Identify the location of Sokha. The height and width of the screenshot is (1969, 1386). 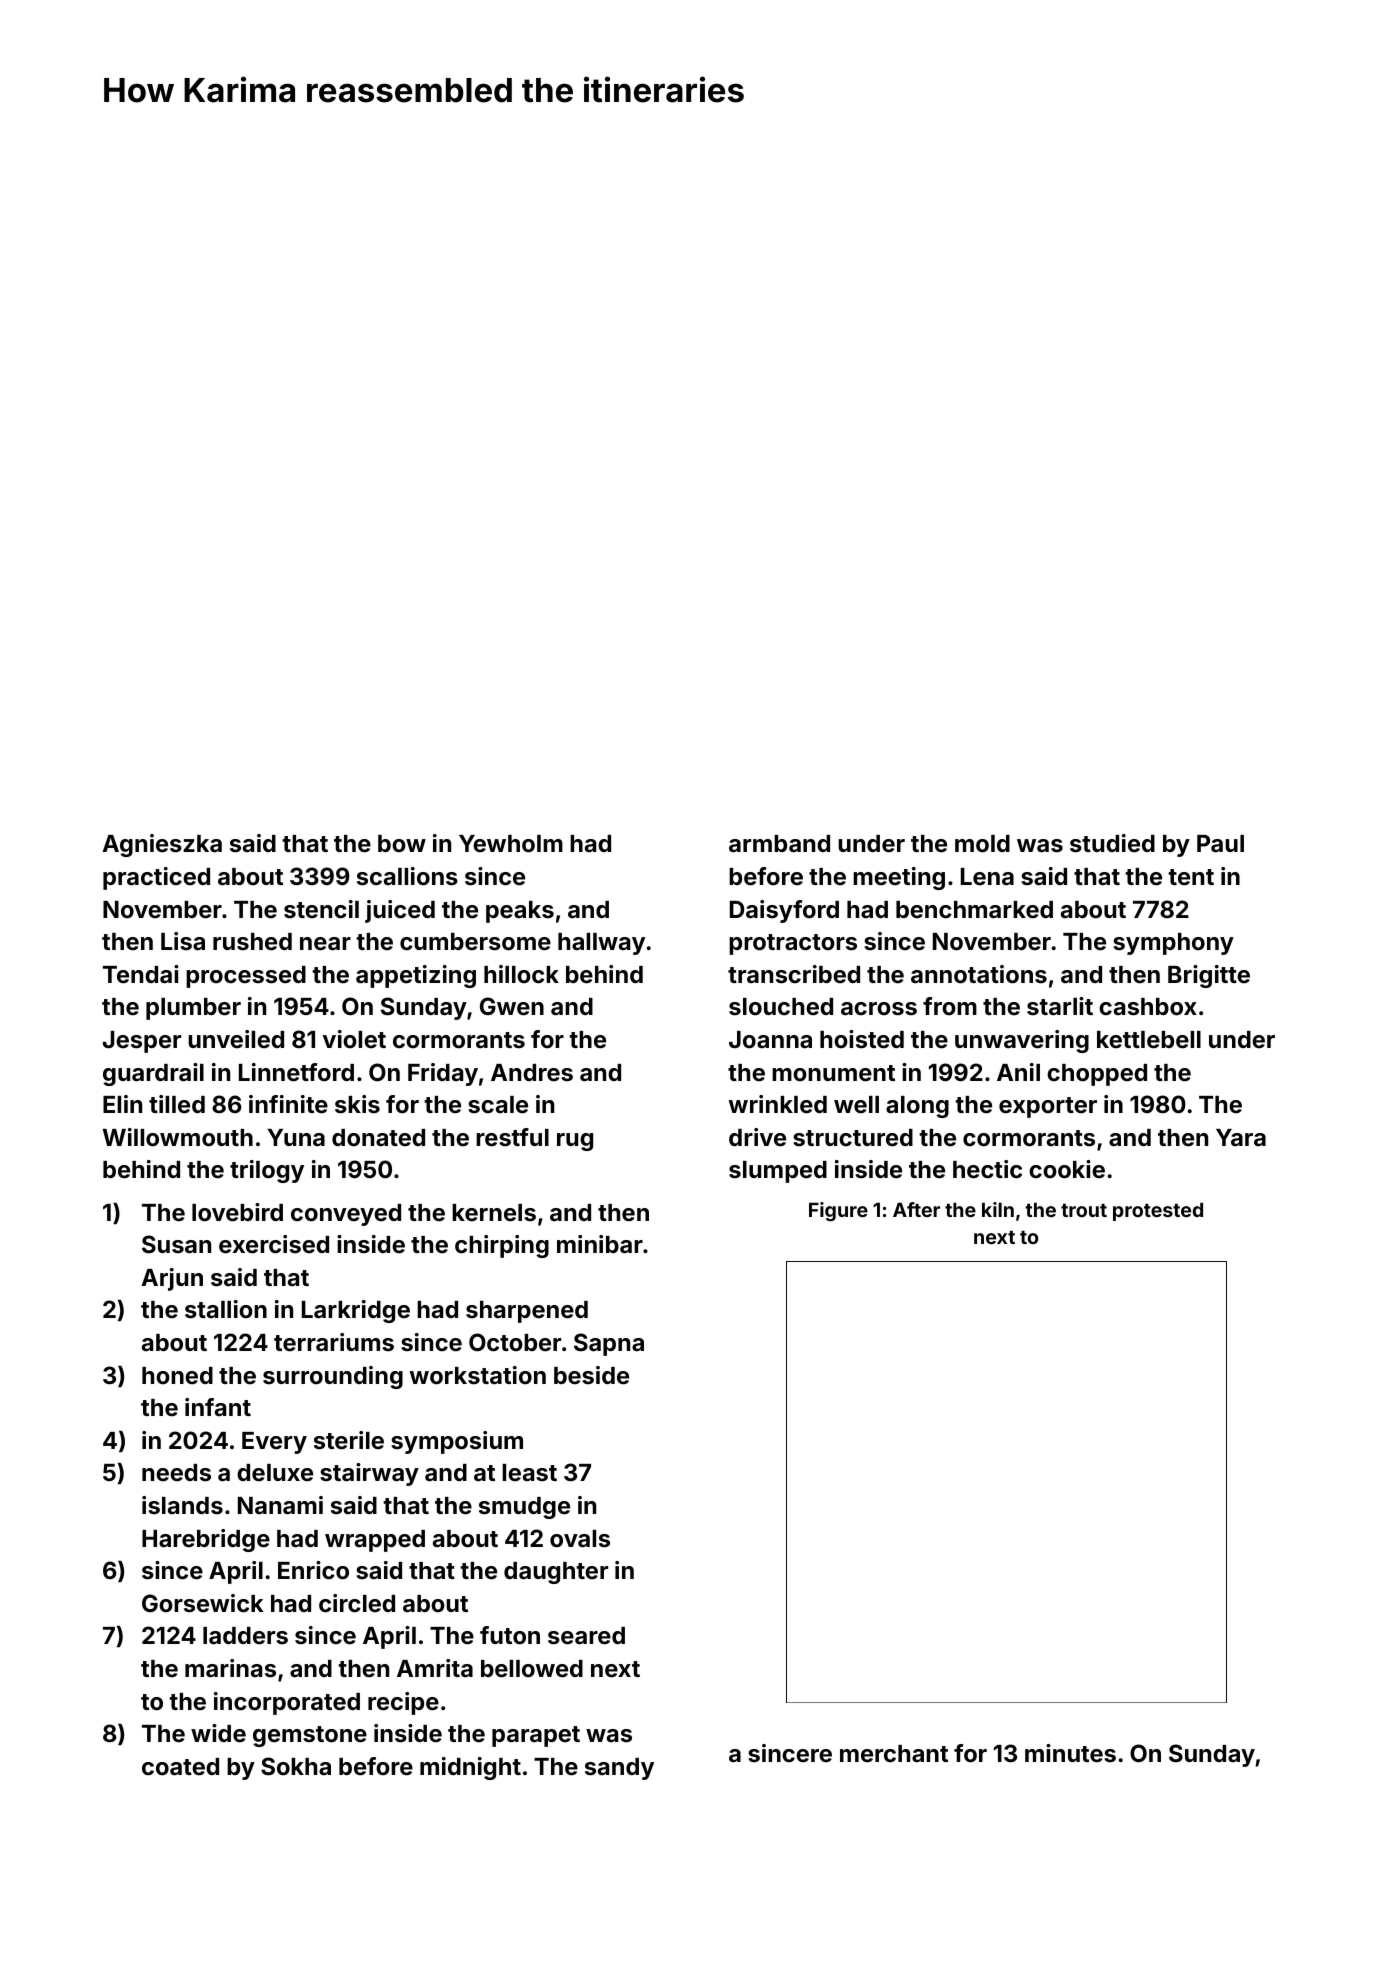
(296, 1766).
